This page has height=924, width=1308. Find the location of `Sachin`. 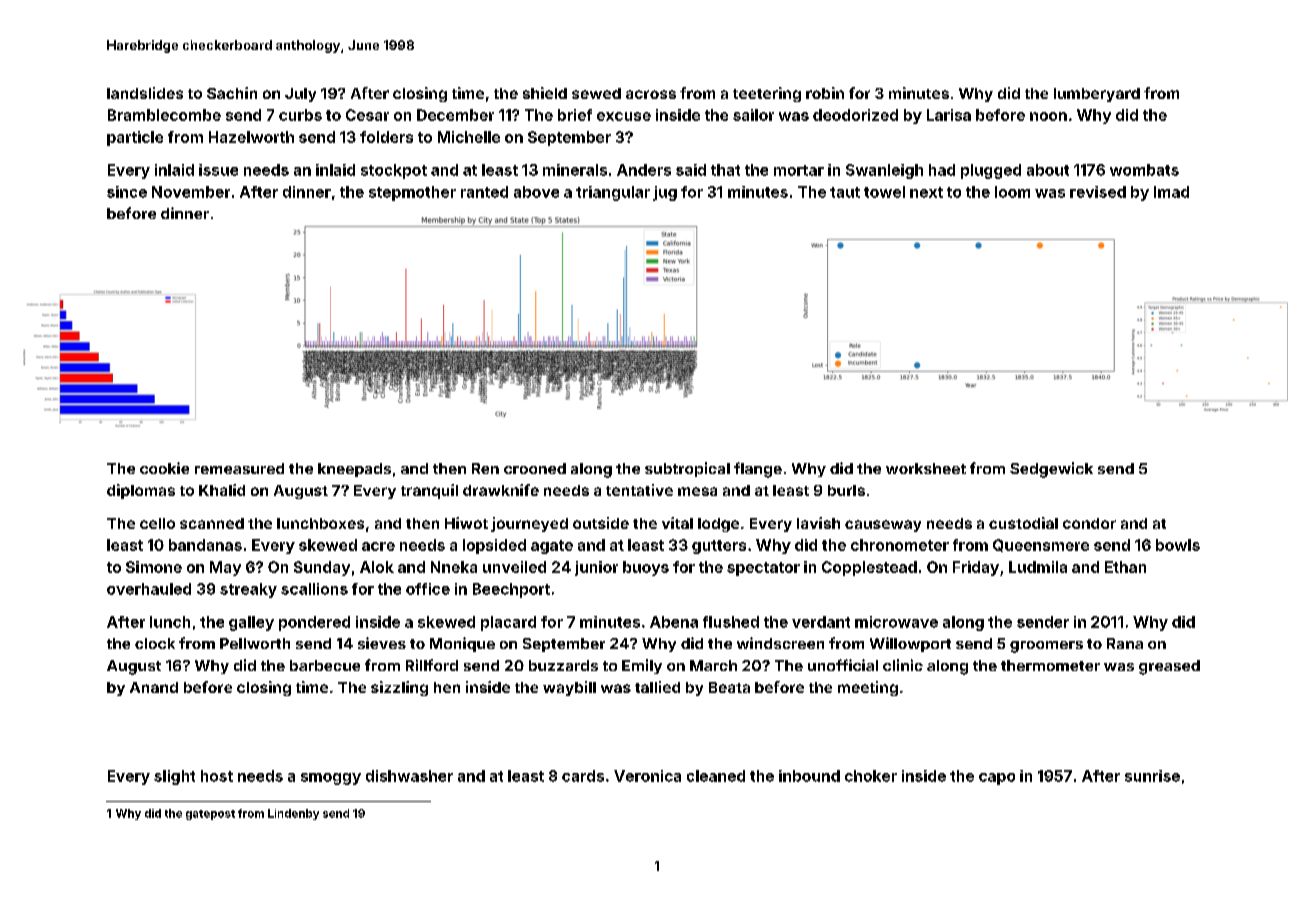

Sachin is located at coordinates (232, 93).
